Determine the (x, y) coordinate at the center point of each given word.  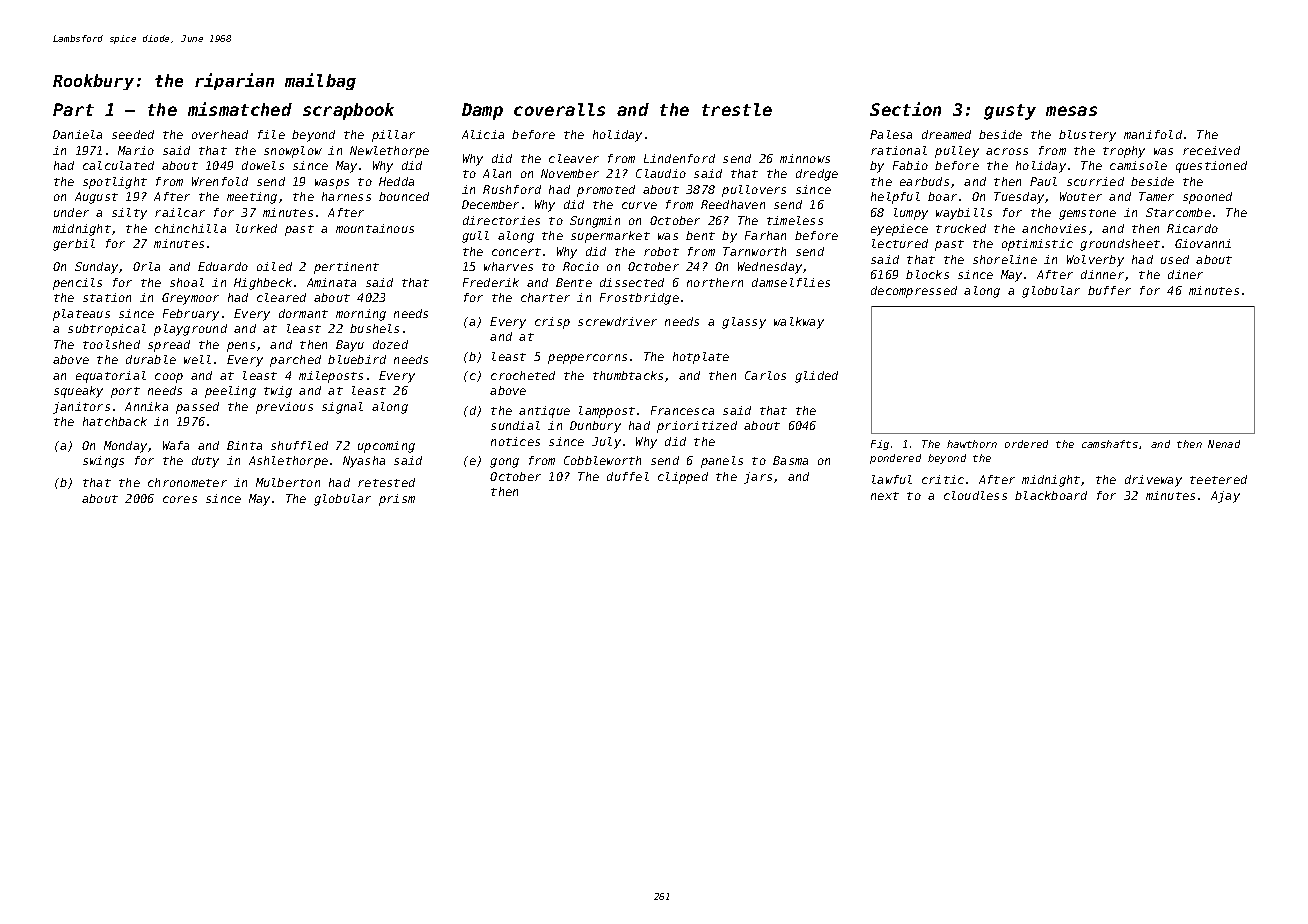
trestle (737, 109)
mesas (1071, 111)
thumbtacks (628, 375)
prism (397, 500)
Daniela (77, 134)
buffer (1109, 290)
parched (295, 361)
